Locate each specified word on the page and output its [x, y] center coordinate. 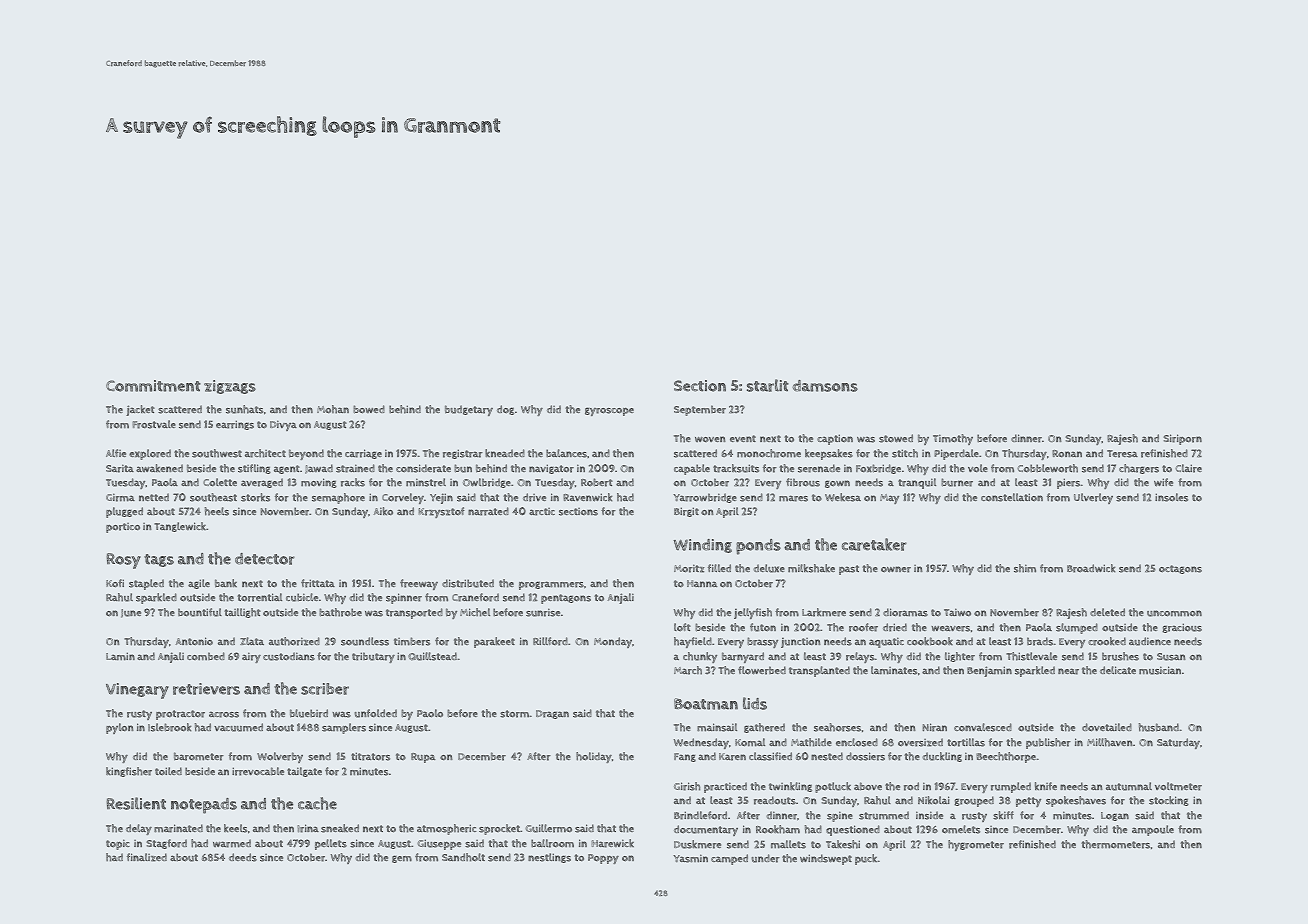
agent [287, 469]
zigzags [230, 387]
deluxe [769, 568]
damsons [825, 386]
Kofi [115, 583]
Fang [685, 757]
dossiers [865, 756]
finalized [147, 857]
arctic [542, 512]
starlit [768, 385]
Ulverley [1093, 498]
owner [896, 569]
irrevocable [258, 771]
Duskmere [697, 844]
